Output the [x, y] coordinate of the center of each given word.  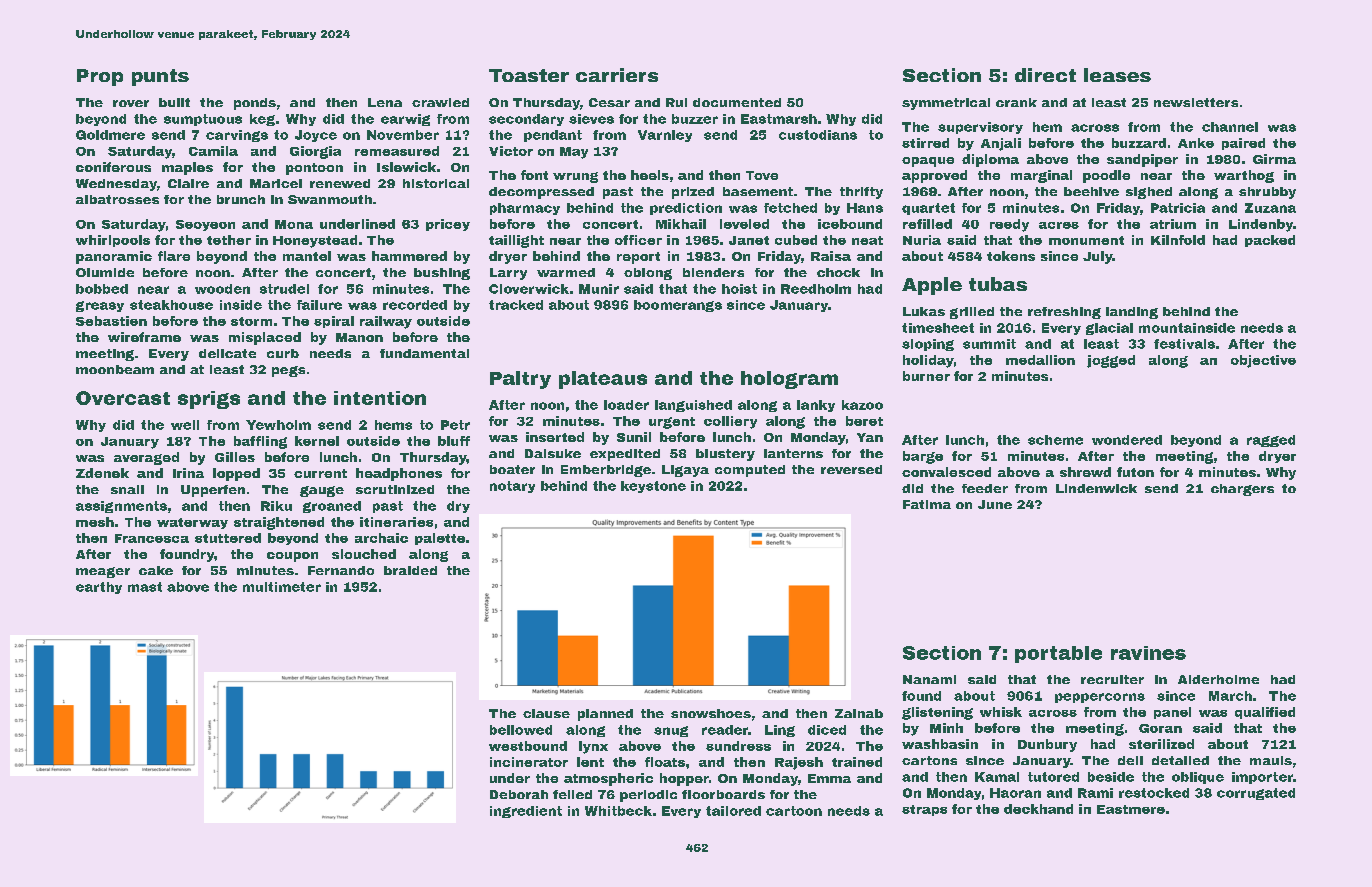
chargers [1242, 490]
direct [1045, 75]
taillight [516, 241]
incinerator [529, 762]
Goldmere [110, 135]
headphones [399, 474]
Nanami [929, 679]
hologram [789, 380]
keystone [653, 487]
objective [1263, 361]
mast [145, 587]
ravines [1148, 653]
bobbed [102, 289]
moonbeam [115, 369]
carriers [617, 75]
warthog [1244, 176]
